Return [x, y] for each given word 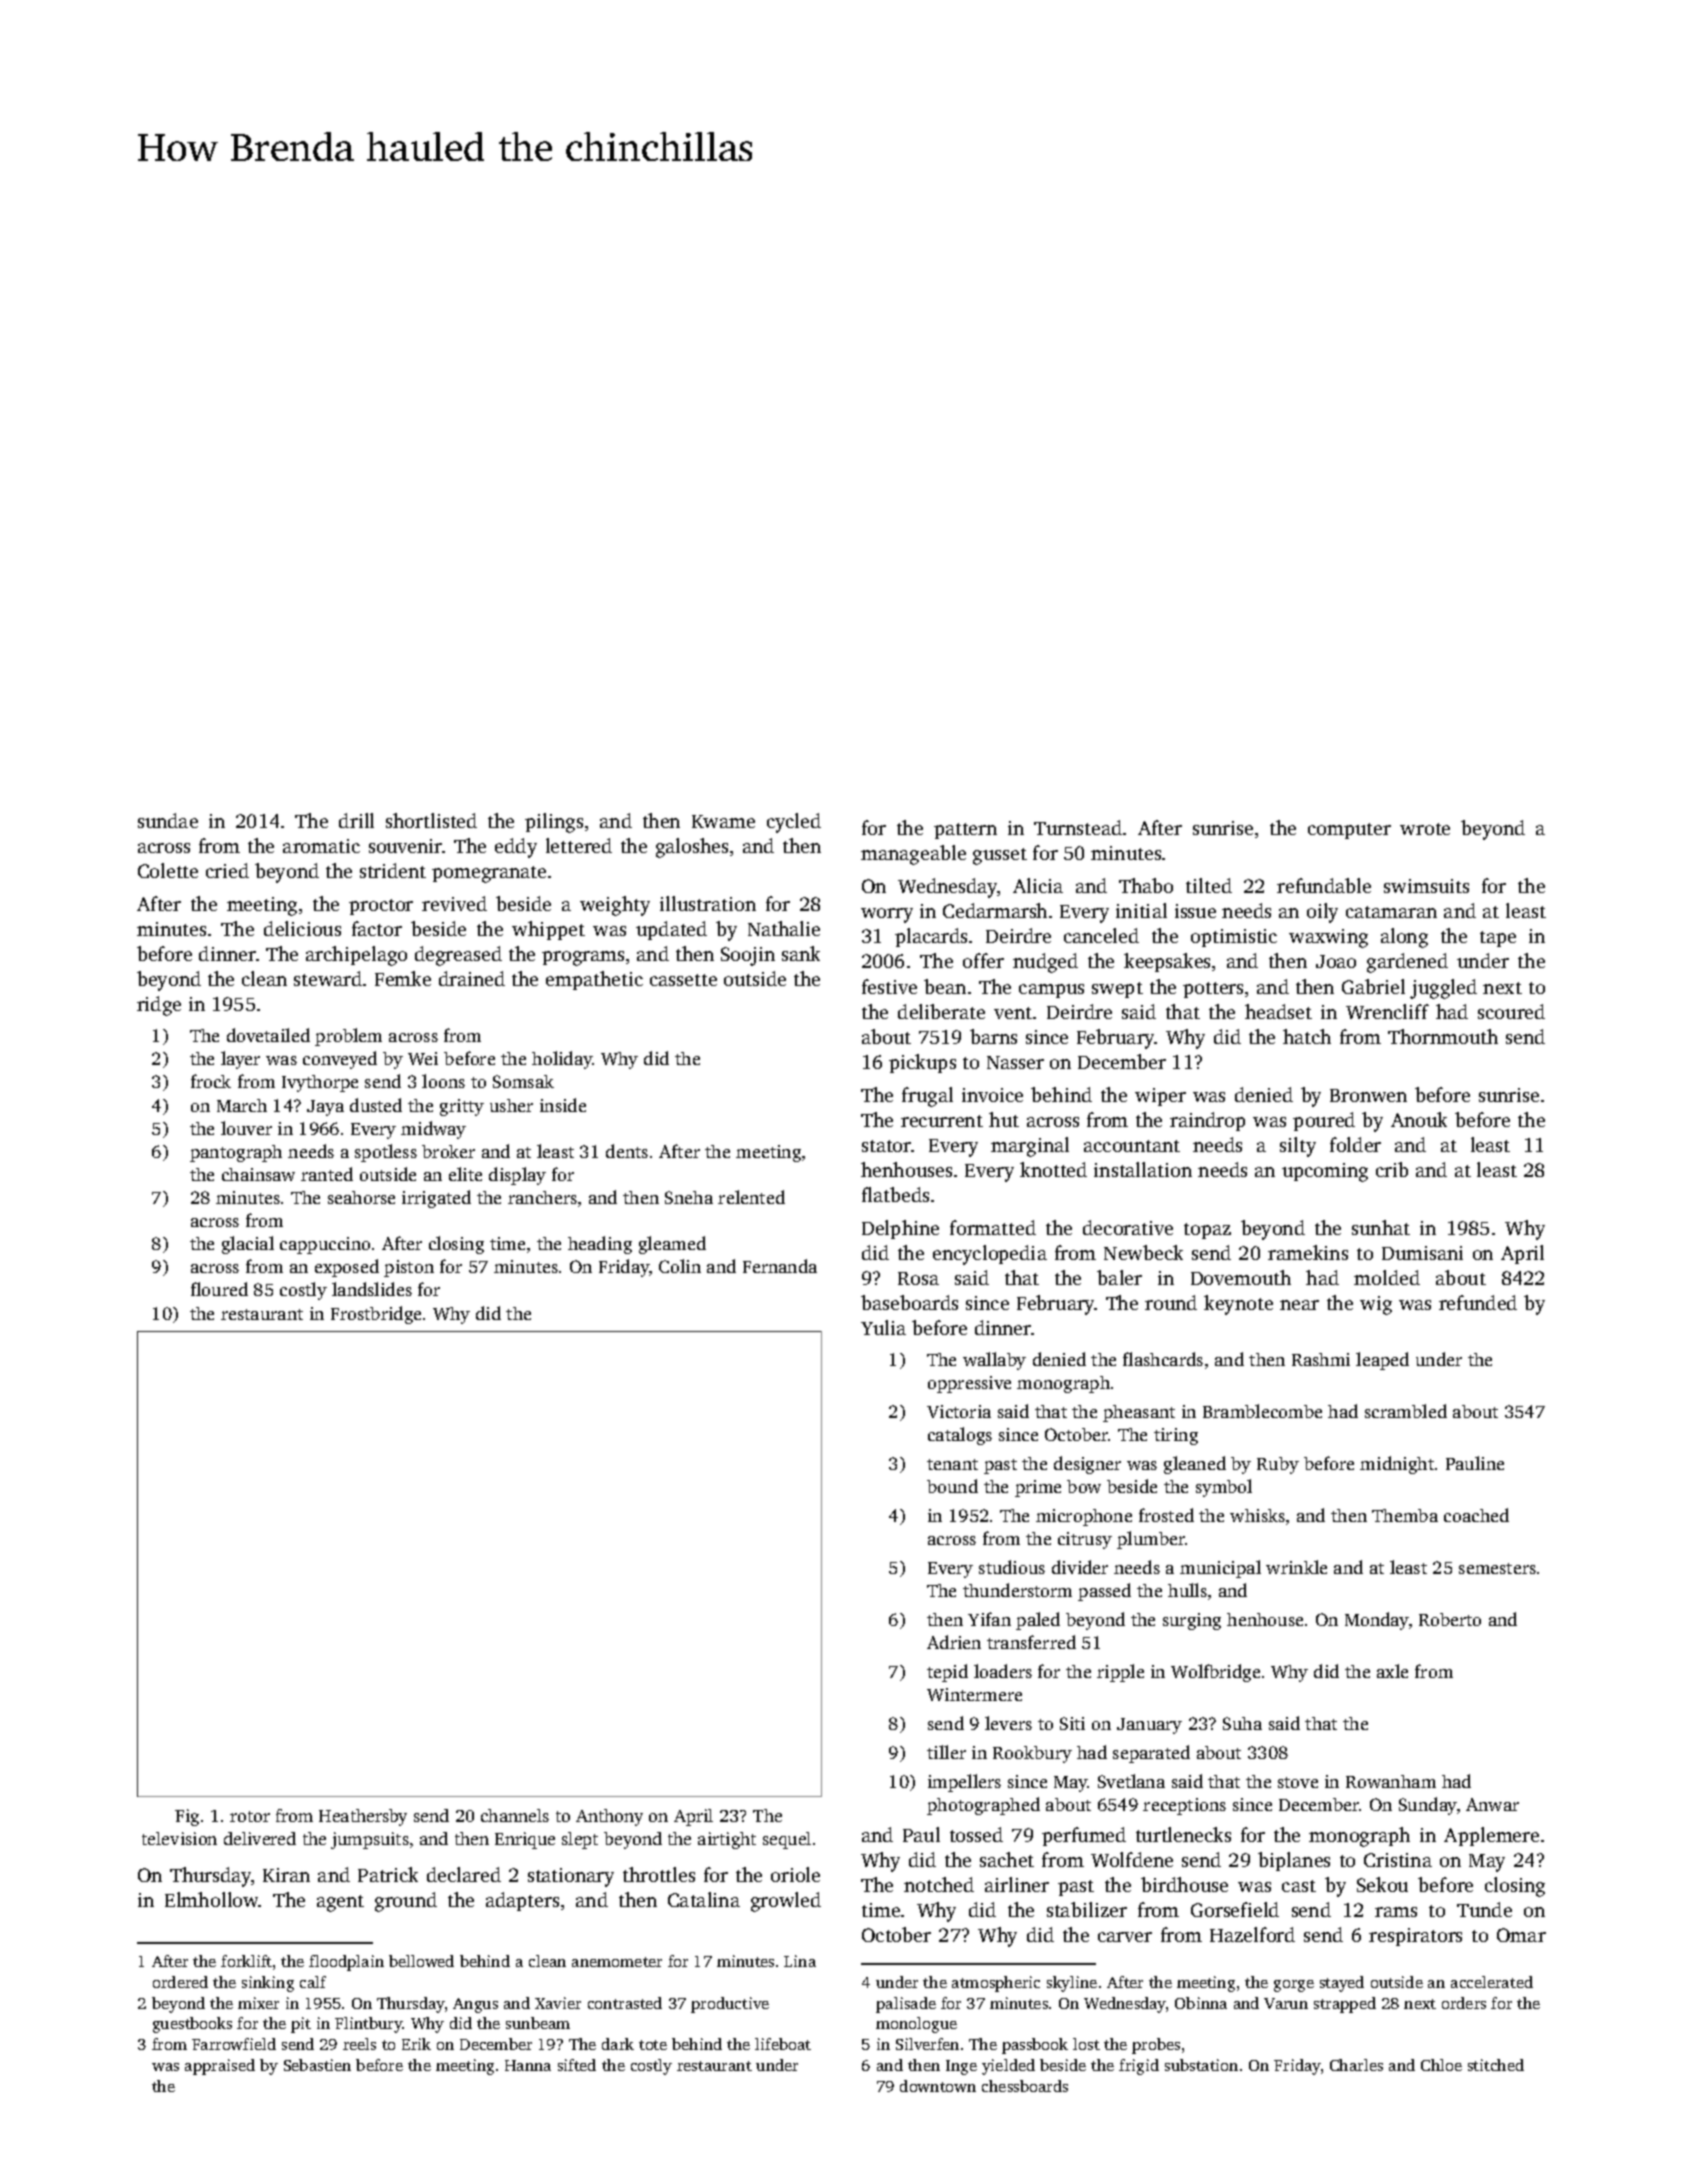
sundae [168, 820]
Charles [1356, 2065]
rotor [250, 1816]
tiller [946, 1752]
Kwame [723, 821]
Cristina [1398, 1860]
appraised [220, 2067]
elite [465, 1174]
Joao [1336, 961]
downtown [938, 2086]
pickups [922, 1063]
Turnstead [1078, 827]
